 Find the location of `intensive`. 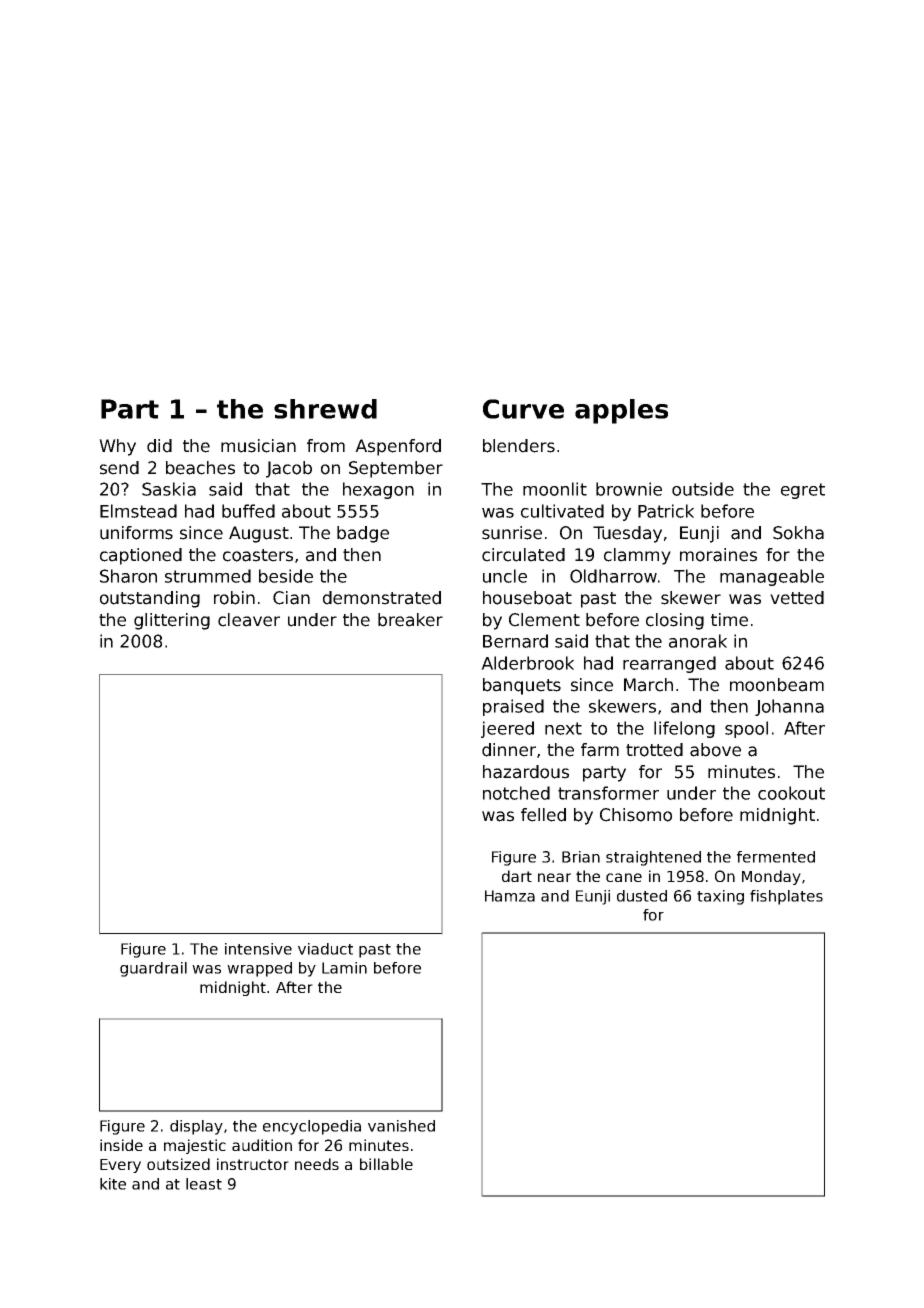

intensive is located at coordinates (258, 949).
